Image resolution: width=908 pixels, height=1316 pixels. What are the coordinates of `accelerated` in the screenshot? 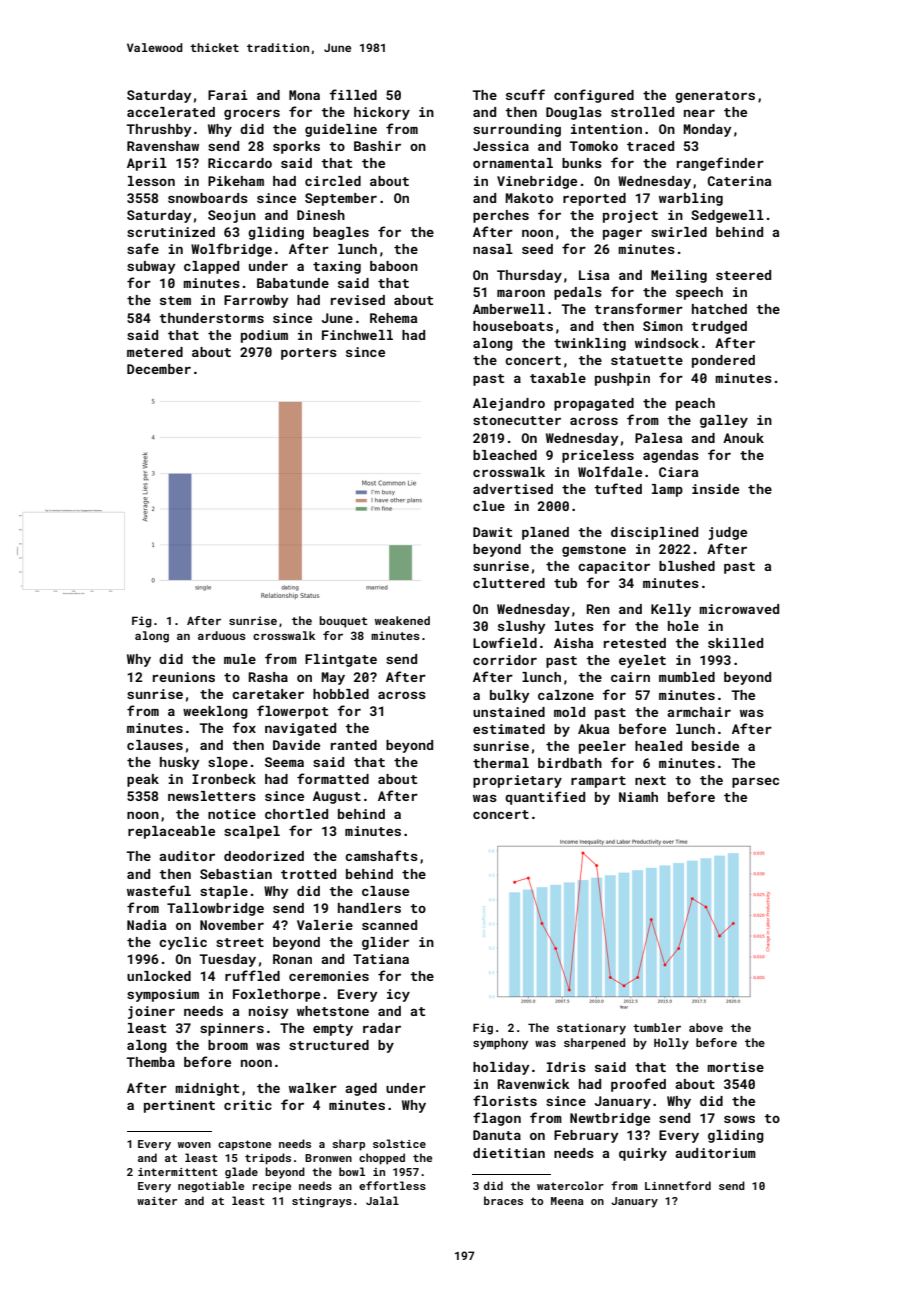 It's located at (171, 112).
